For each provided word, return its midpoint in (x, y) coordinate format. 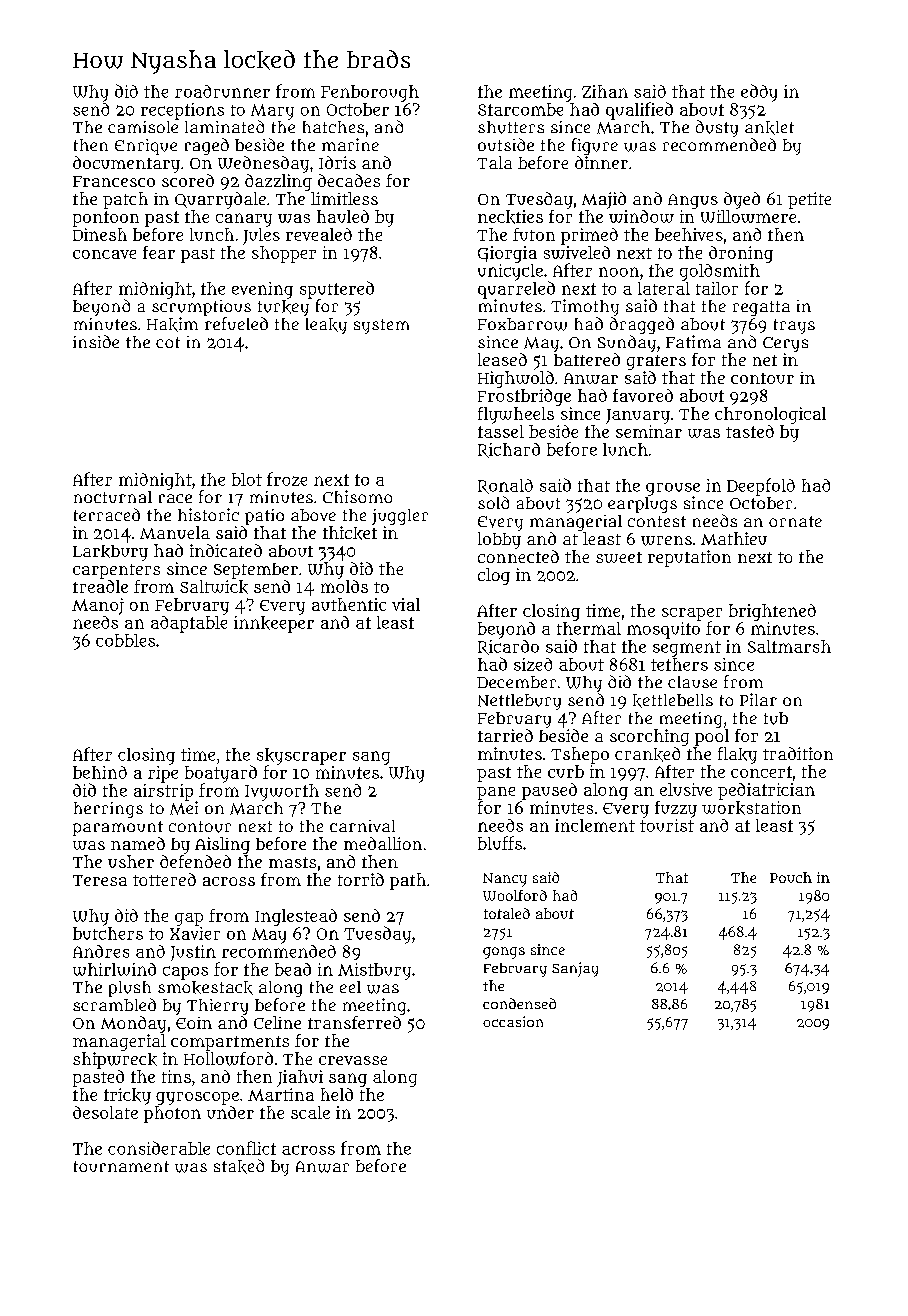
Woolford (515, 895)
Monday (133, 1024)
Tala (494, 162)
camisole (143, 127)
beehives (689, 234)
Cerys (785, 344)
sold (493, 502)
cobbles (125, 640)
